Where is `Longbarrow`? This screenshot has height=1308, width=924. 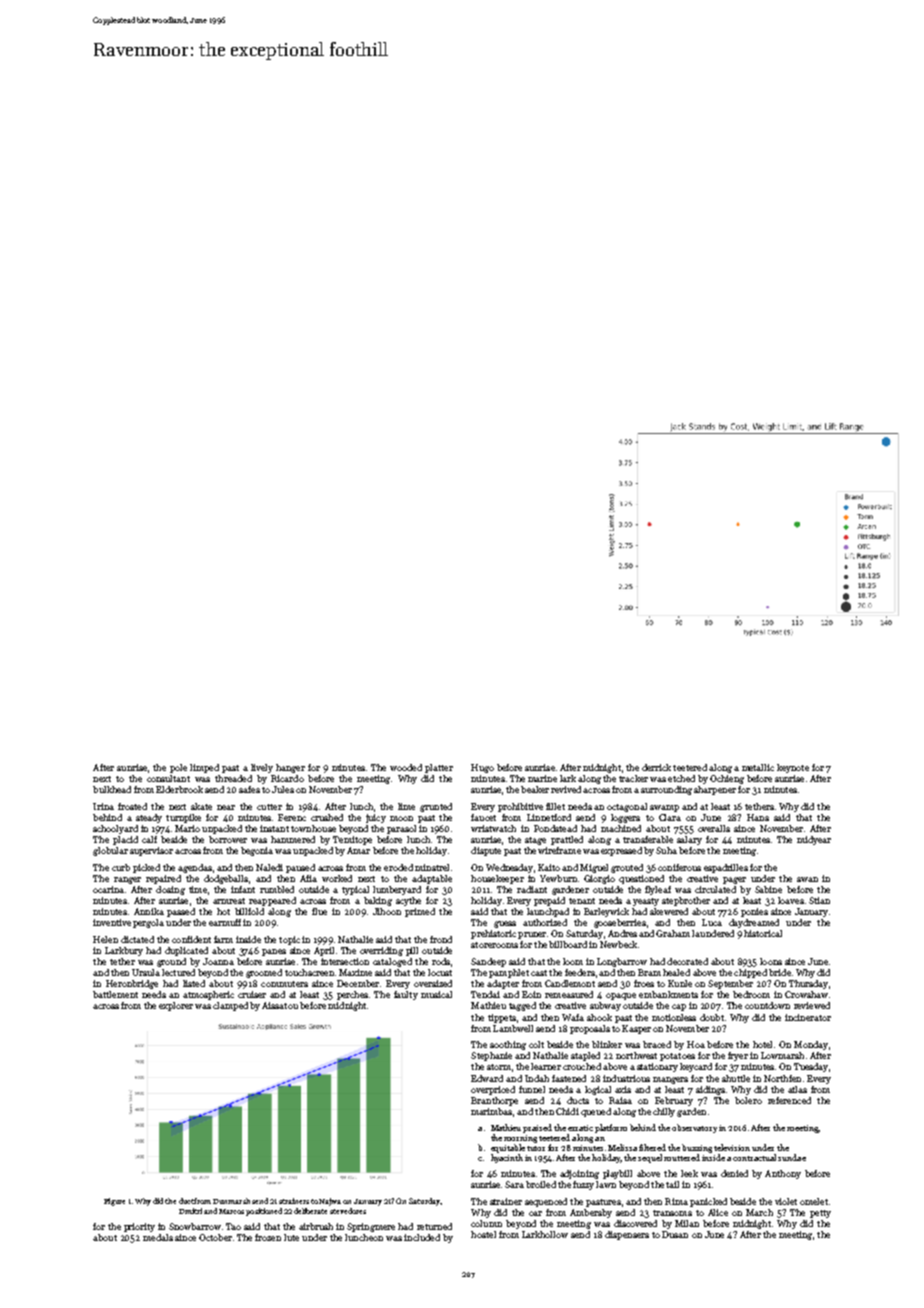 Longbarrow is located at coordinates (622, 962).
